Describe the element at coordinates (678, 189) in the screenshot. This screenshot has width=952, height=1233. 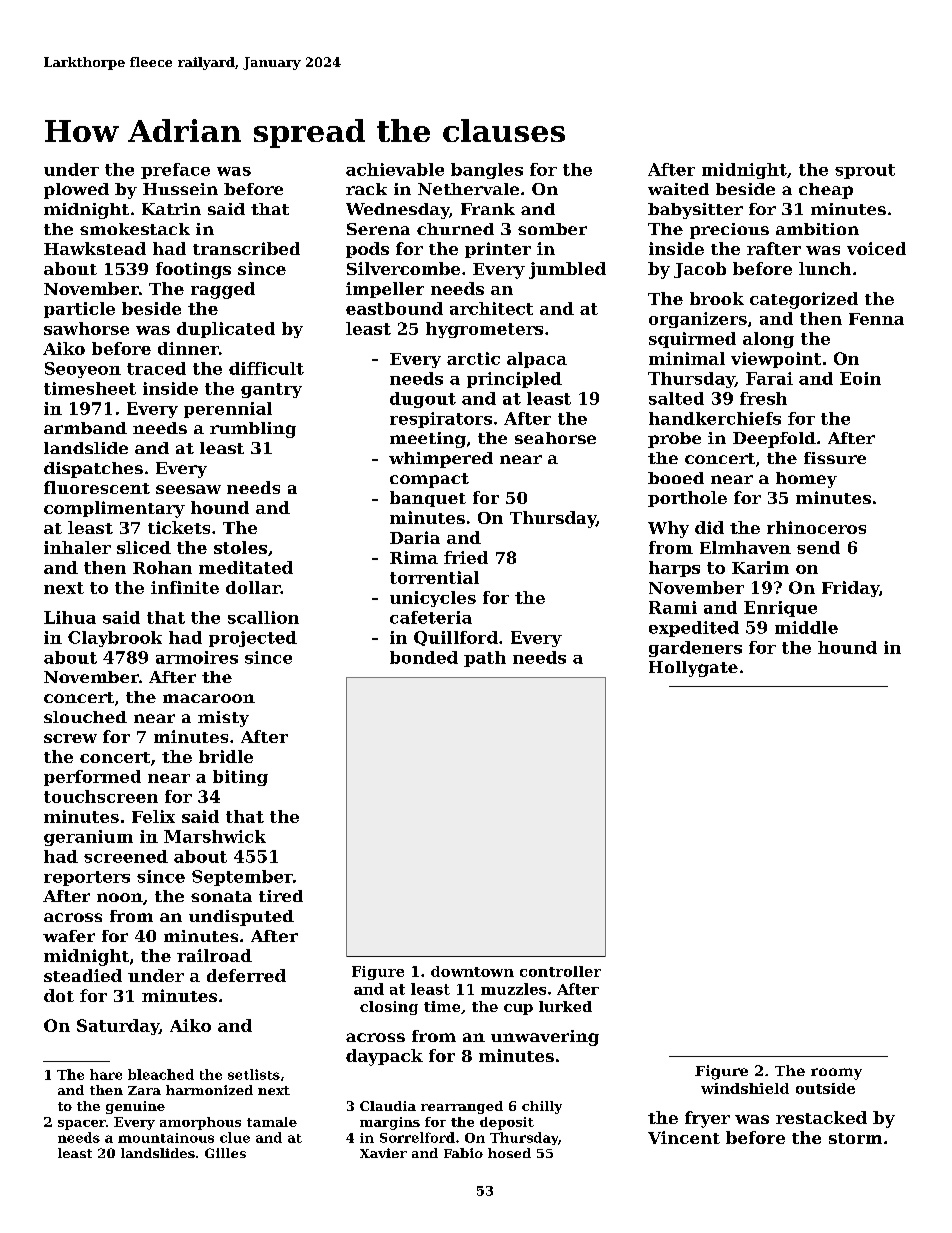
I see `waited` at that location.
